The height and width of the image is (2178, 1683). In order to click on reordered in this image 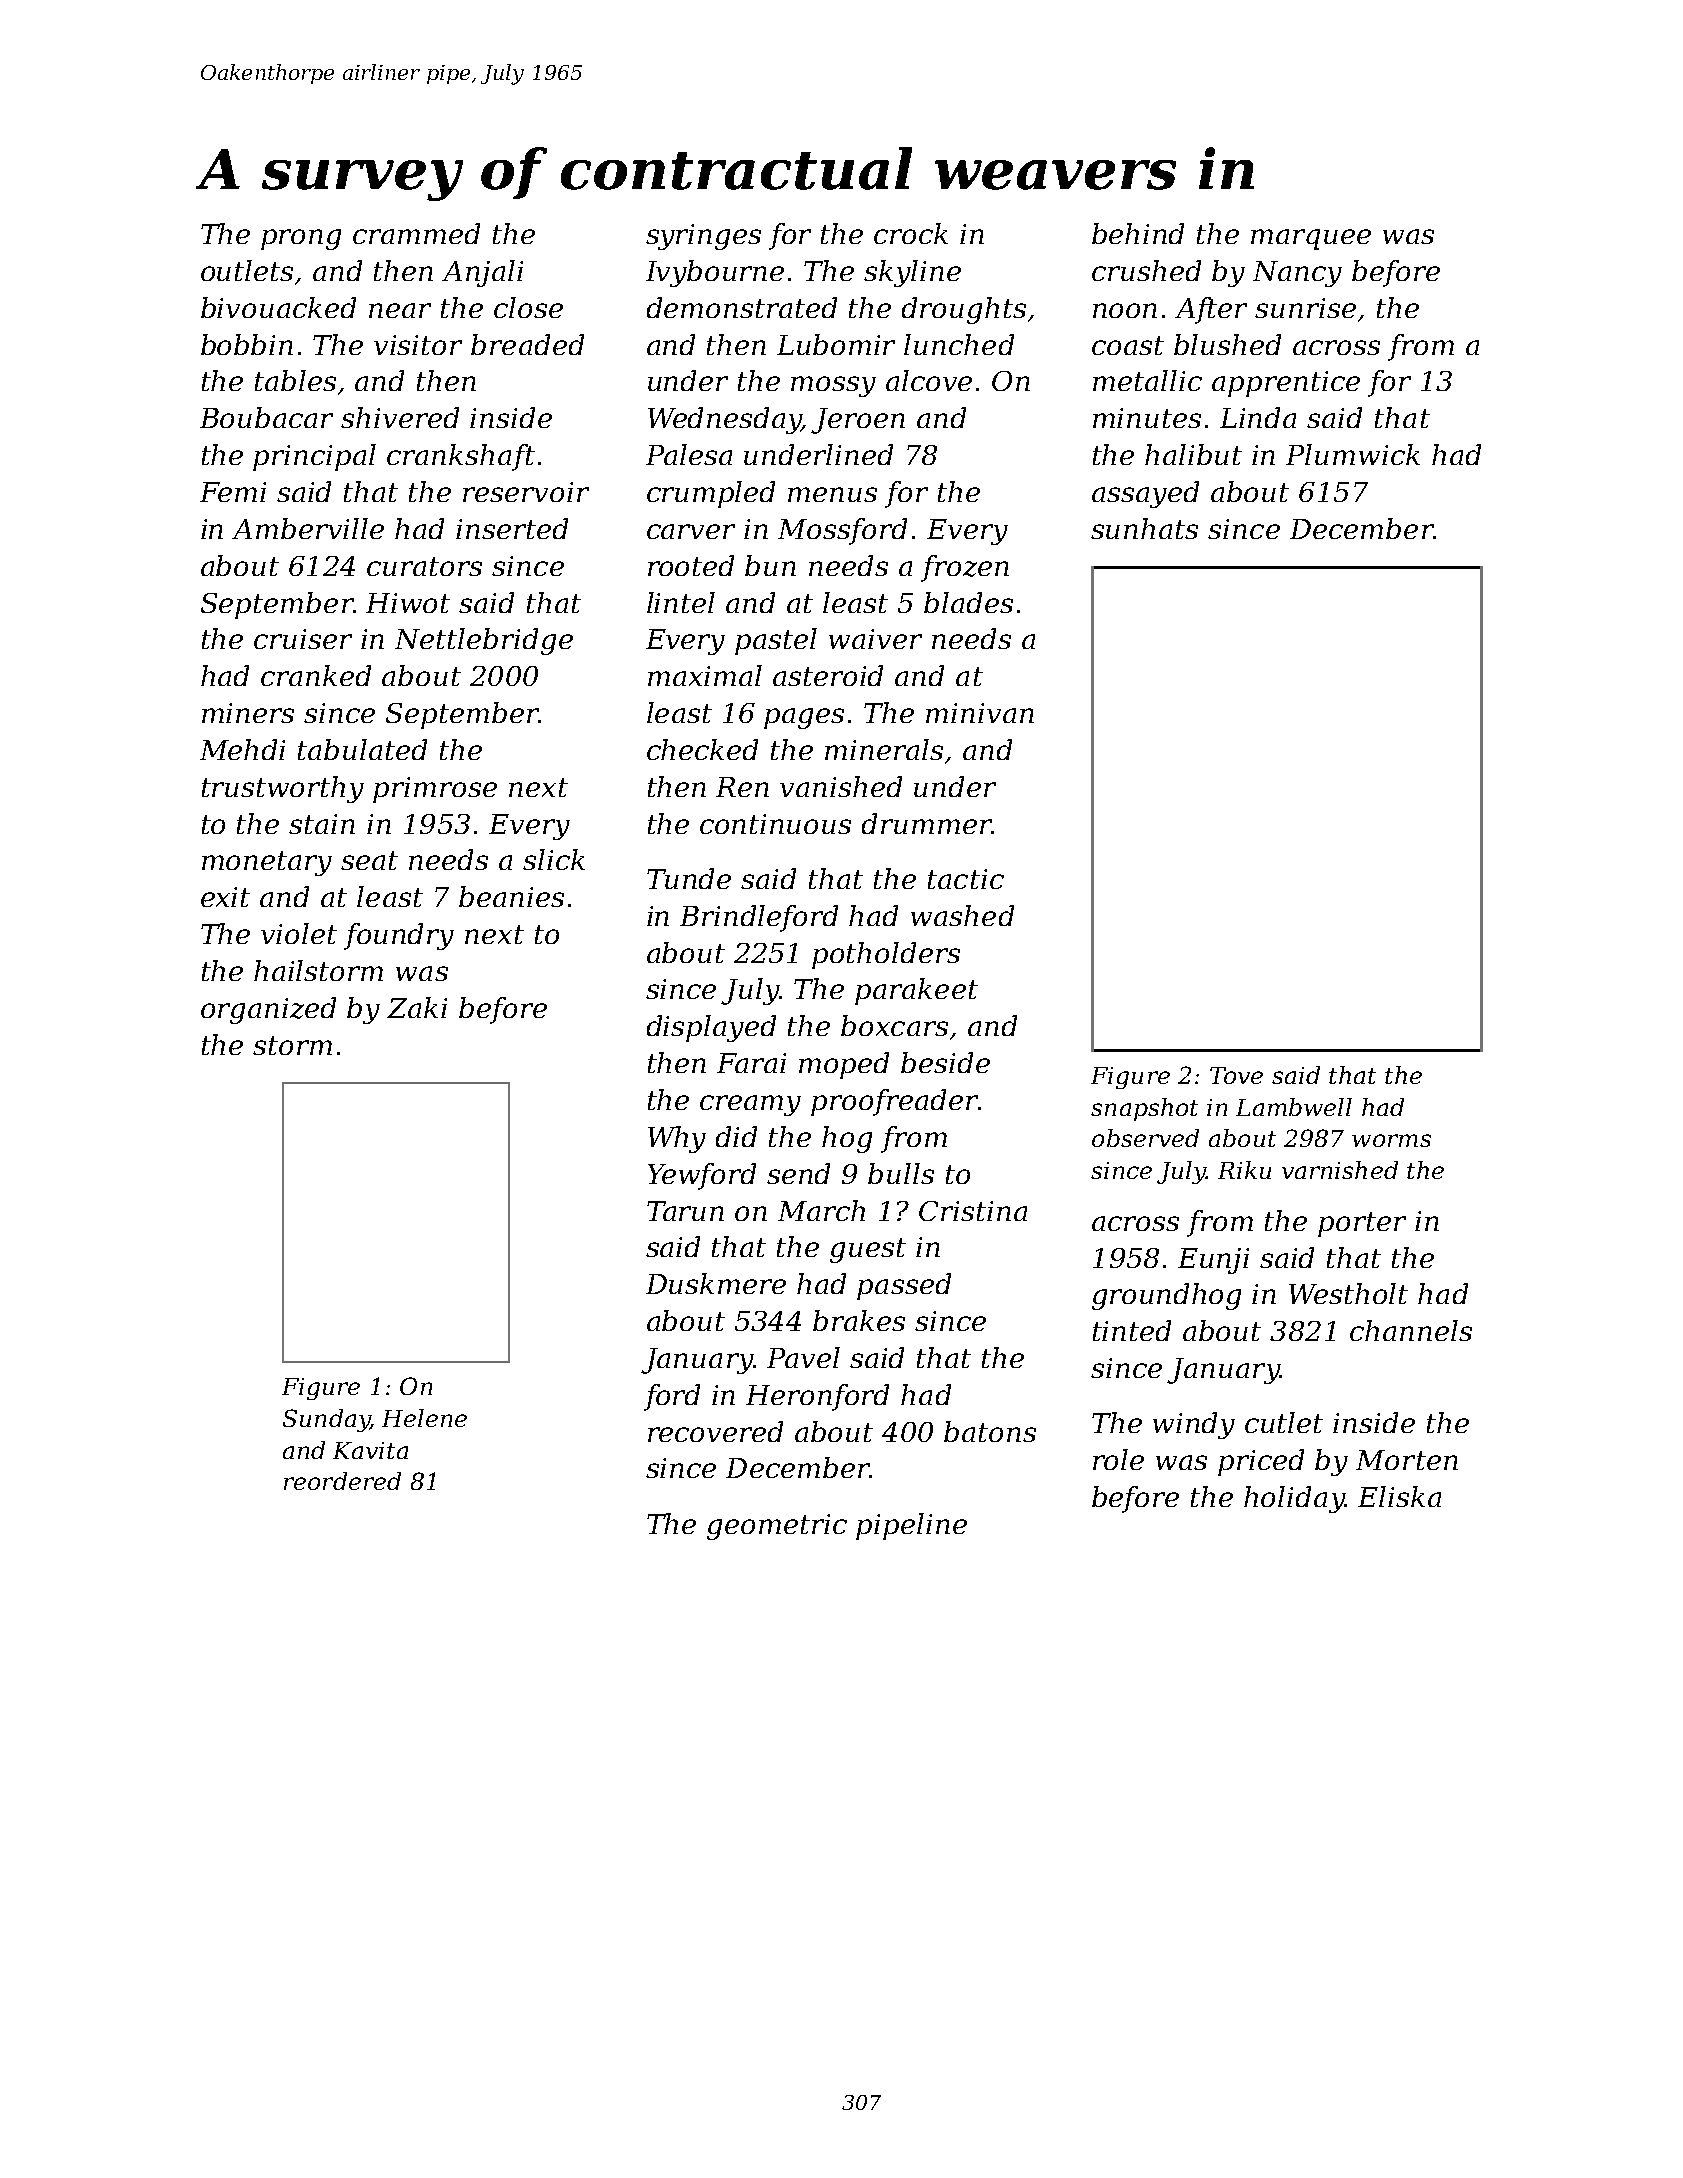, I will do `click(342, 1481)`.
